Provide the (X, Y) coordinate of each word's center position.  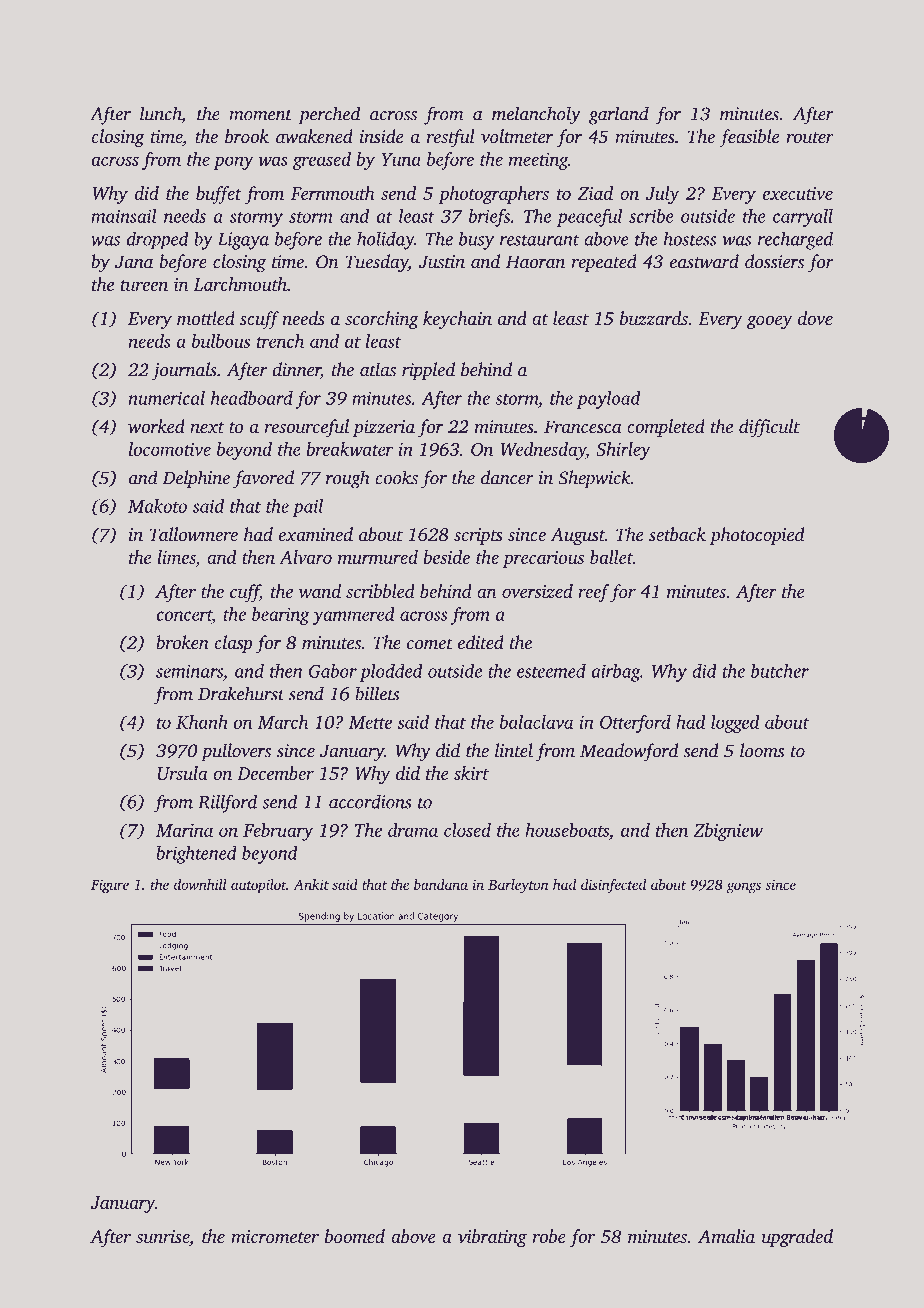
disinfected (613, 886)
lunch (160, 113)
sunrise (162, 1236)
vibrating (492, 1238)
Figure (110, 886)
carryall (803, 218)
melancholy (536, 115)
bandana (441, 884)
